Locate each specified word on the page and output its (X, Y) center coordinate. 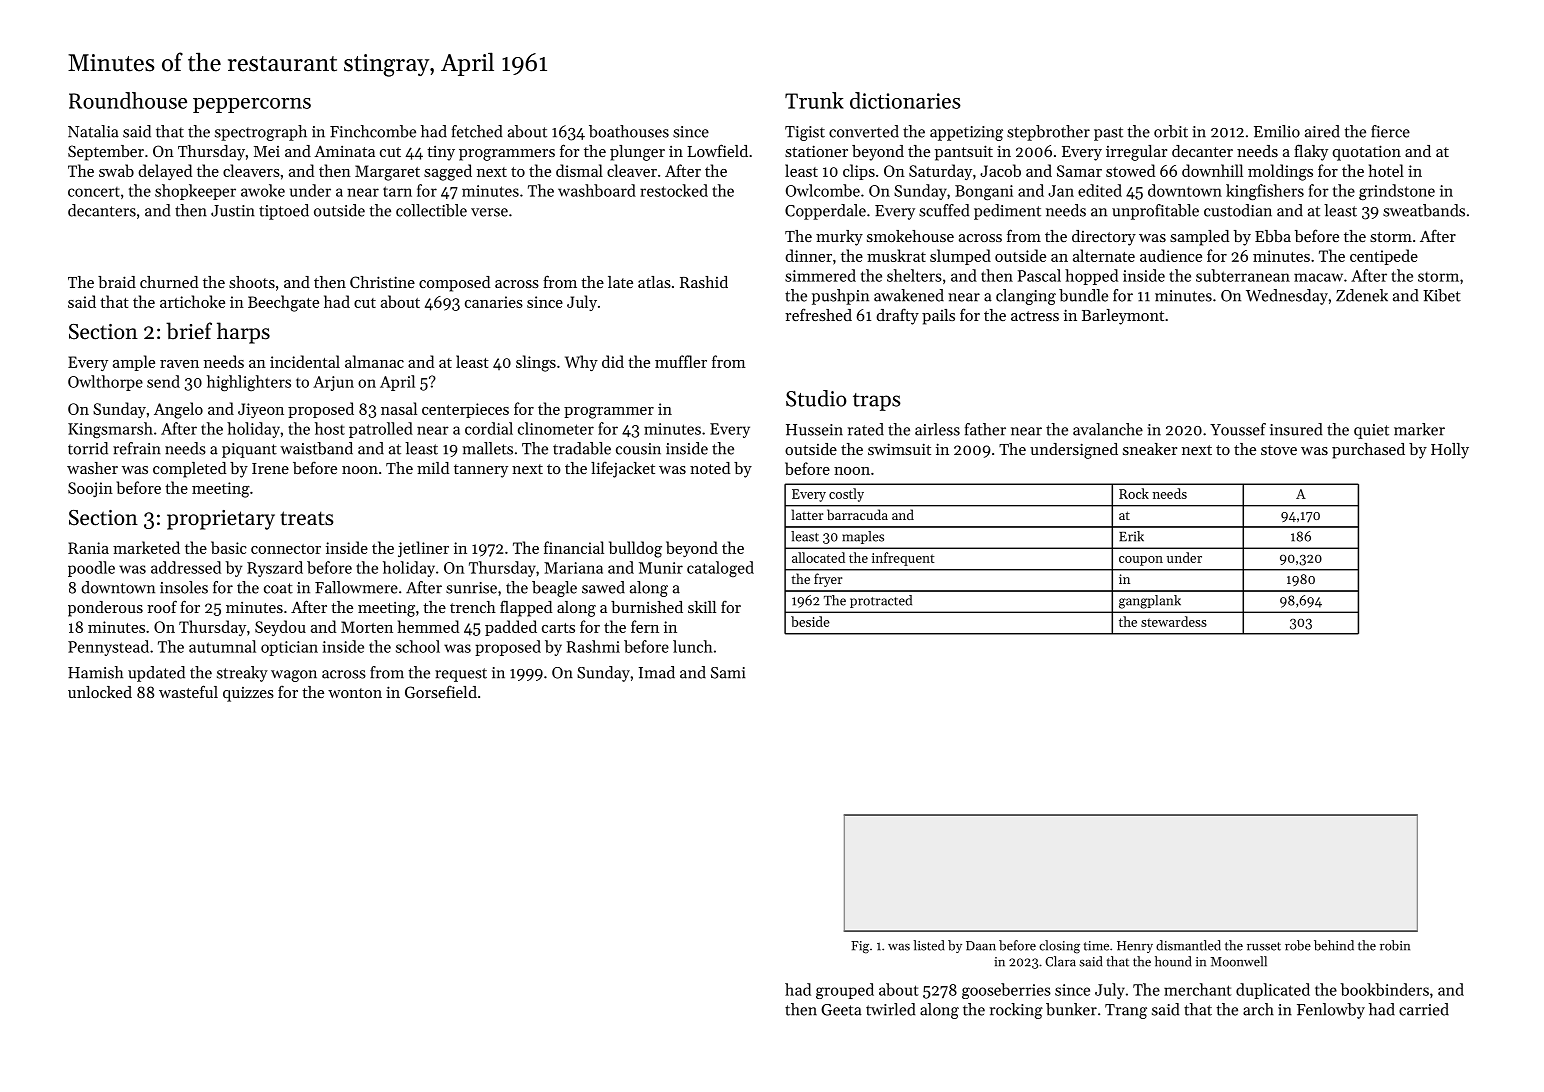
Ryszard (275, 569)
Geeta (841, 1010)
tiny (441, 153)
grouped (845, 991)
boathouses (629, 131)
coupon (1141, 561)
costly (846, 495)
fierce (1390, 131)
